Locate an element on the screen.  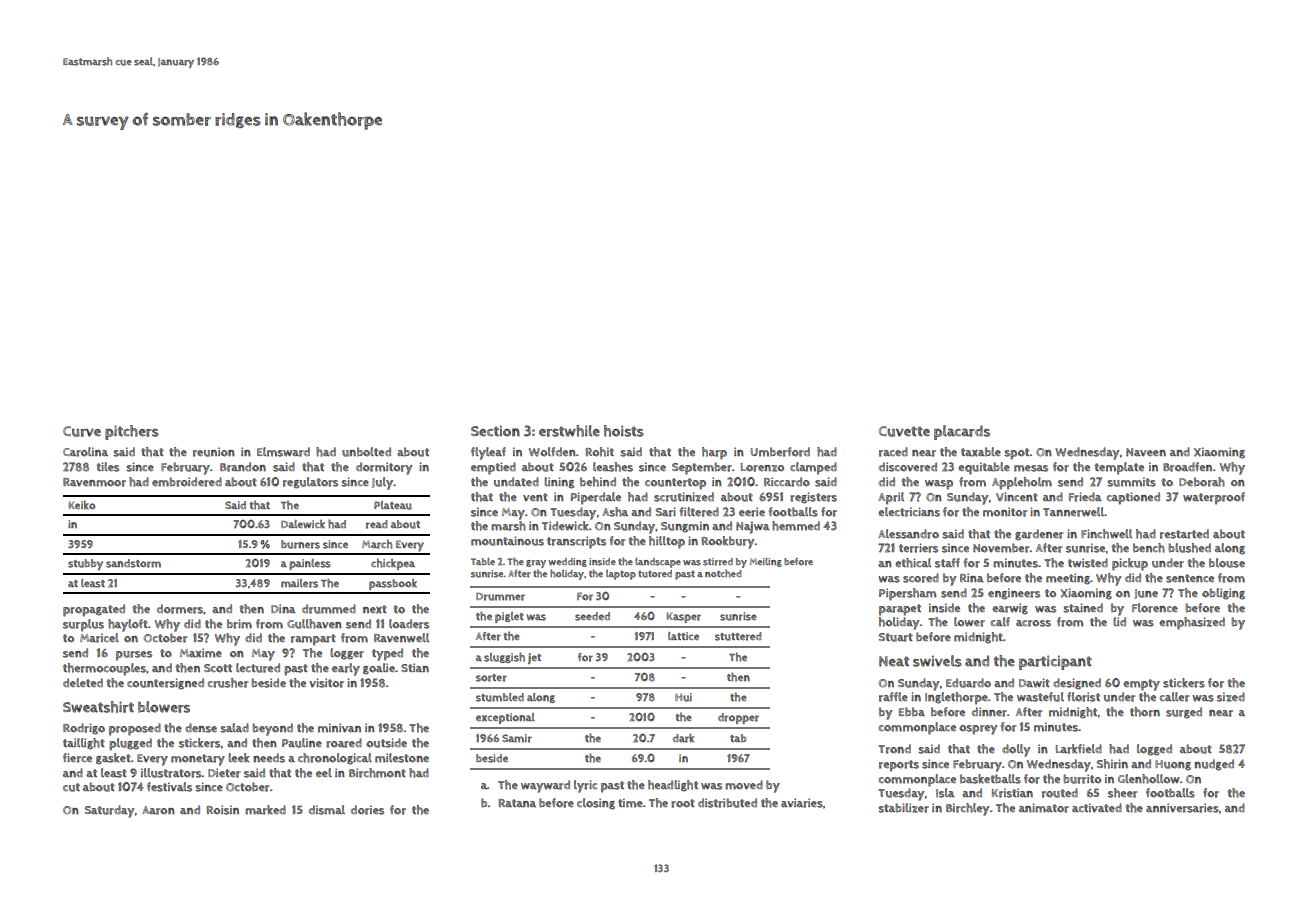
time is located at coordinates (630, 803).
